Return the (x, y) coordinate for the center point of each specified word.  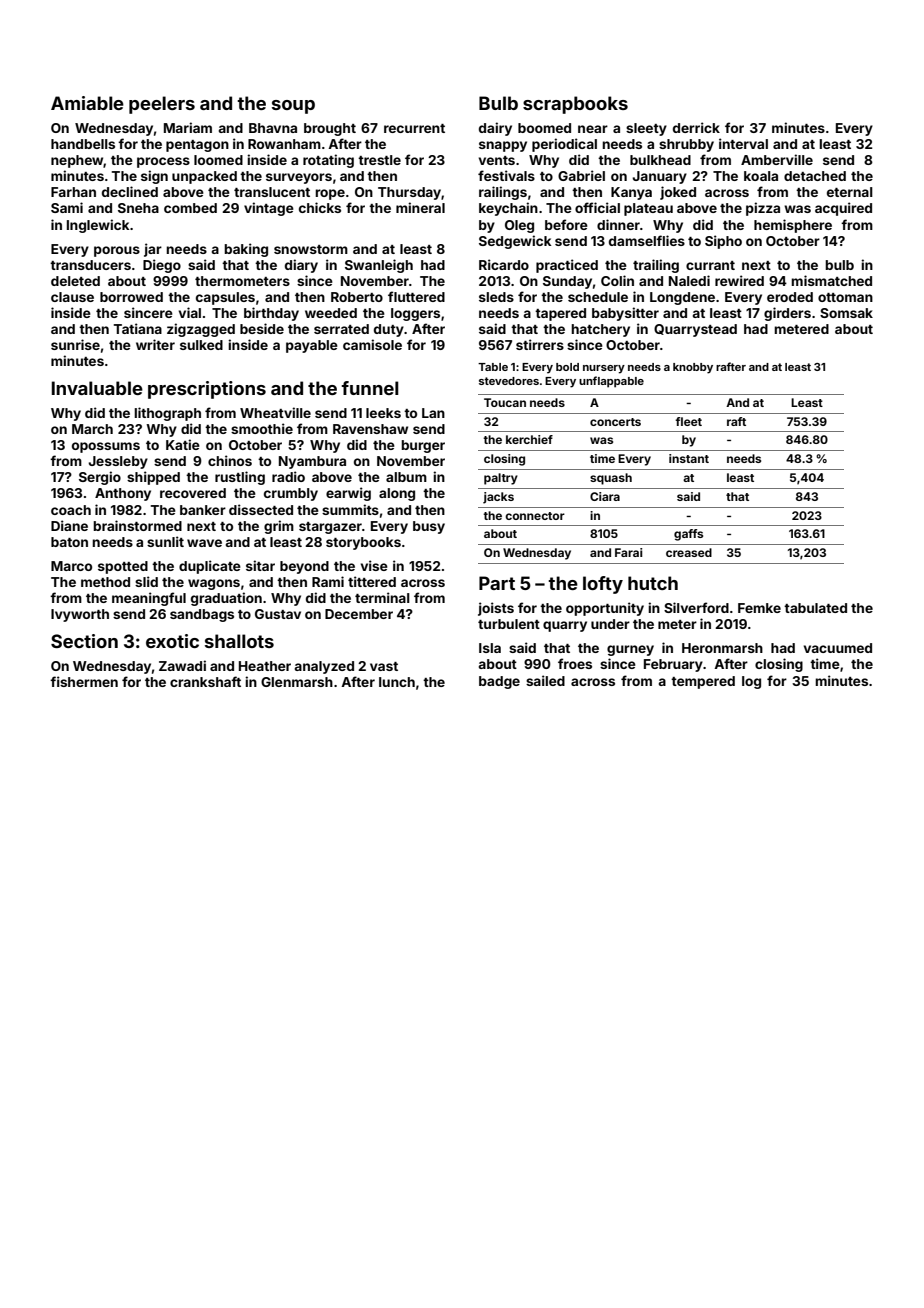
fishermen (84, 681)
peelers (162, 105)
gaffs (688, 535)
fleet (688, 421)
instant (689, 458)
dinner (618, 224)
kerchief (529, 439)
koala (761, 176)
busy (429, 527)
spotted (123, 567)
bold (567, 367)
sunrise (75, 344)
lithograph (167, 414)
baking (246, 250)
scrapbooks (575, 105)
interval (743, 143)
